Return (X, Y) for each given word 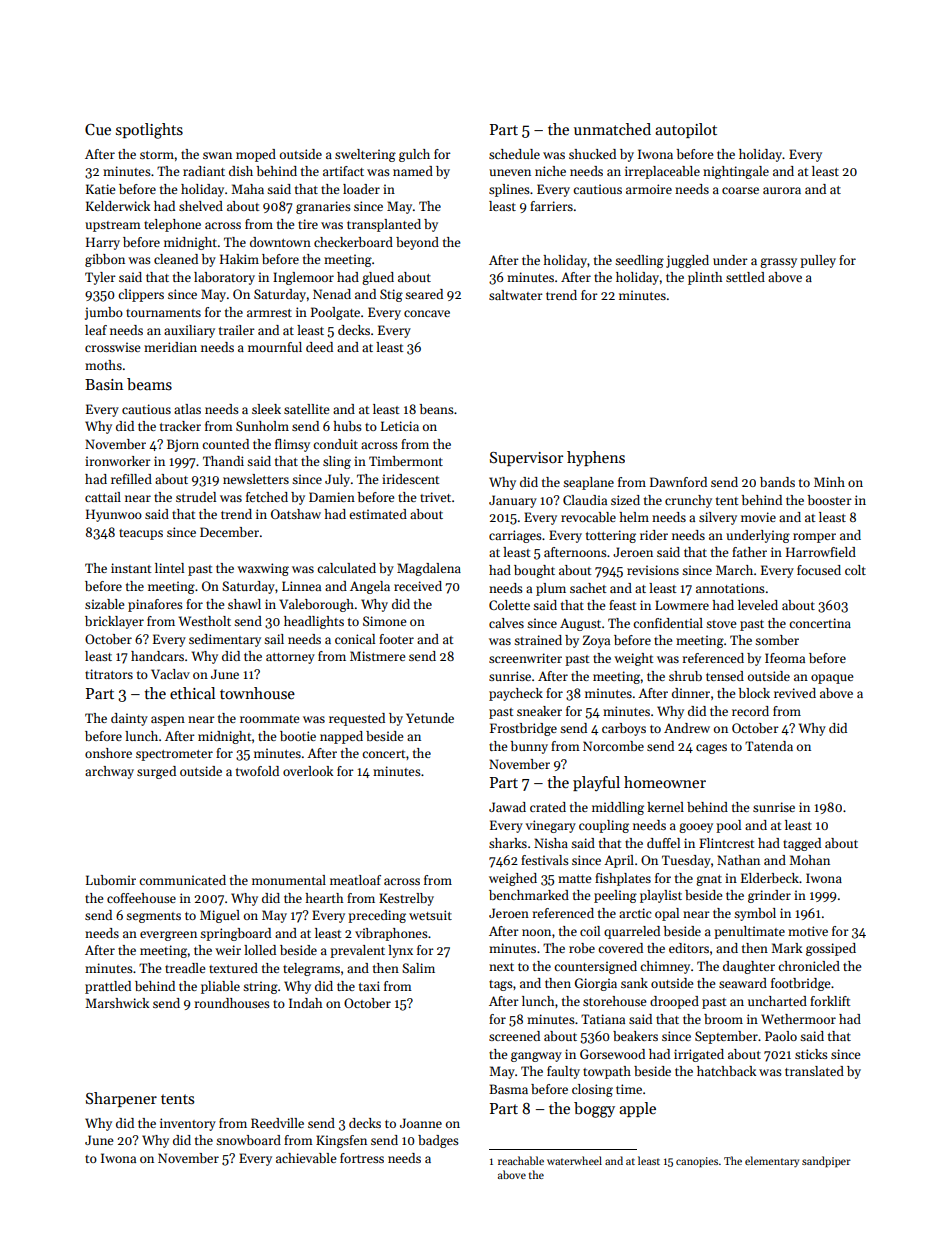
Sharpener (121, 1099)
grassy (778, 263)
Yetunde (430, 718)
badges (438, 1141)
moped (256, 155)
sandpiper (826, 1162)
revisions (653, 570)
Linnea (301, 586)
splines (509, 190)
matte (574, 879)
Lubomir (111, 880)
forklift (830, 1001)
